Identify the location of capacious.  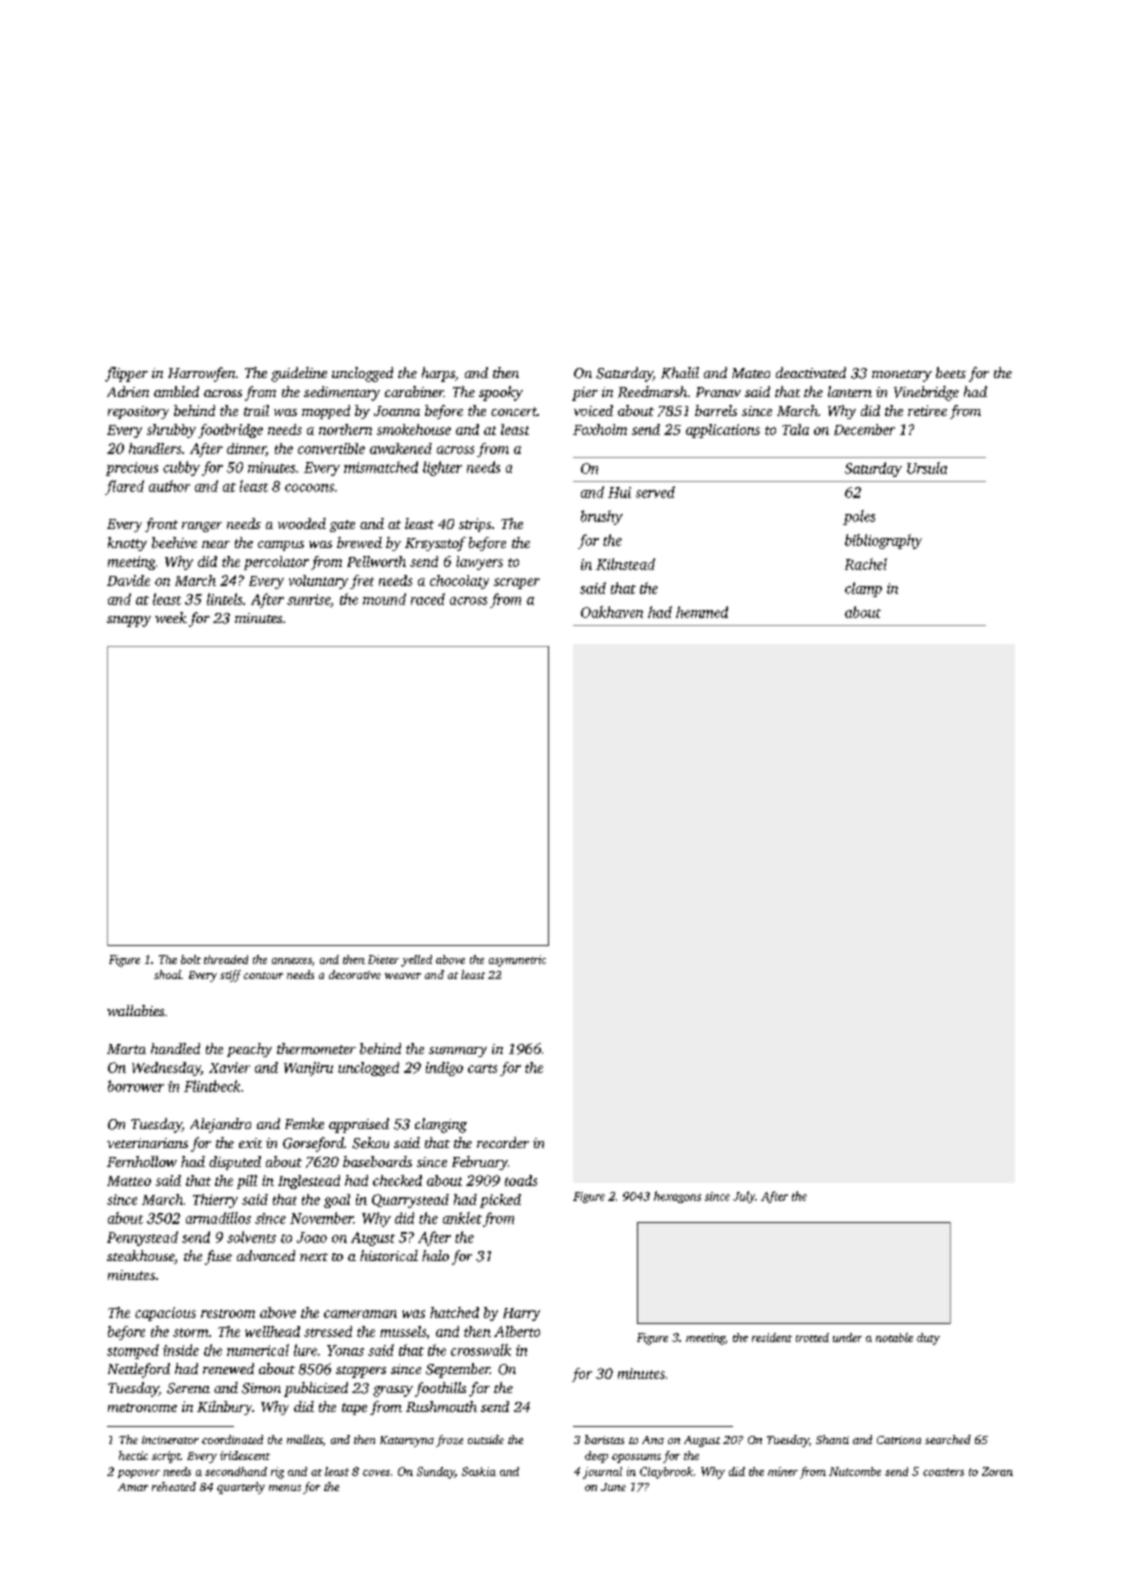
(165, 1314).
